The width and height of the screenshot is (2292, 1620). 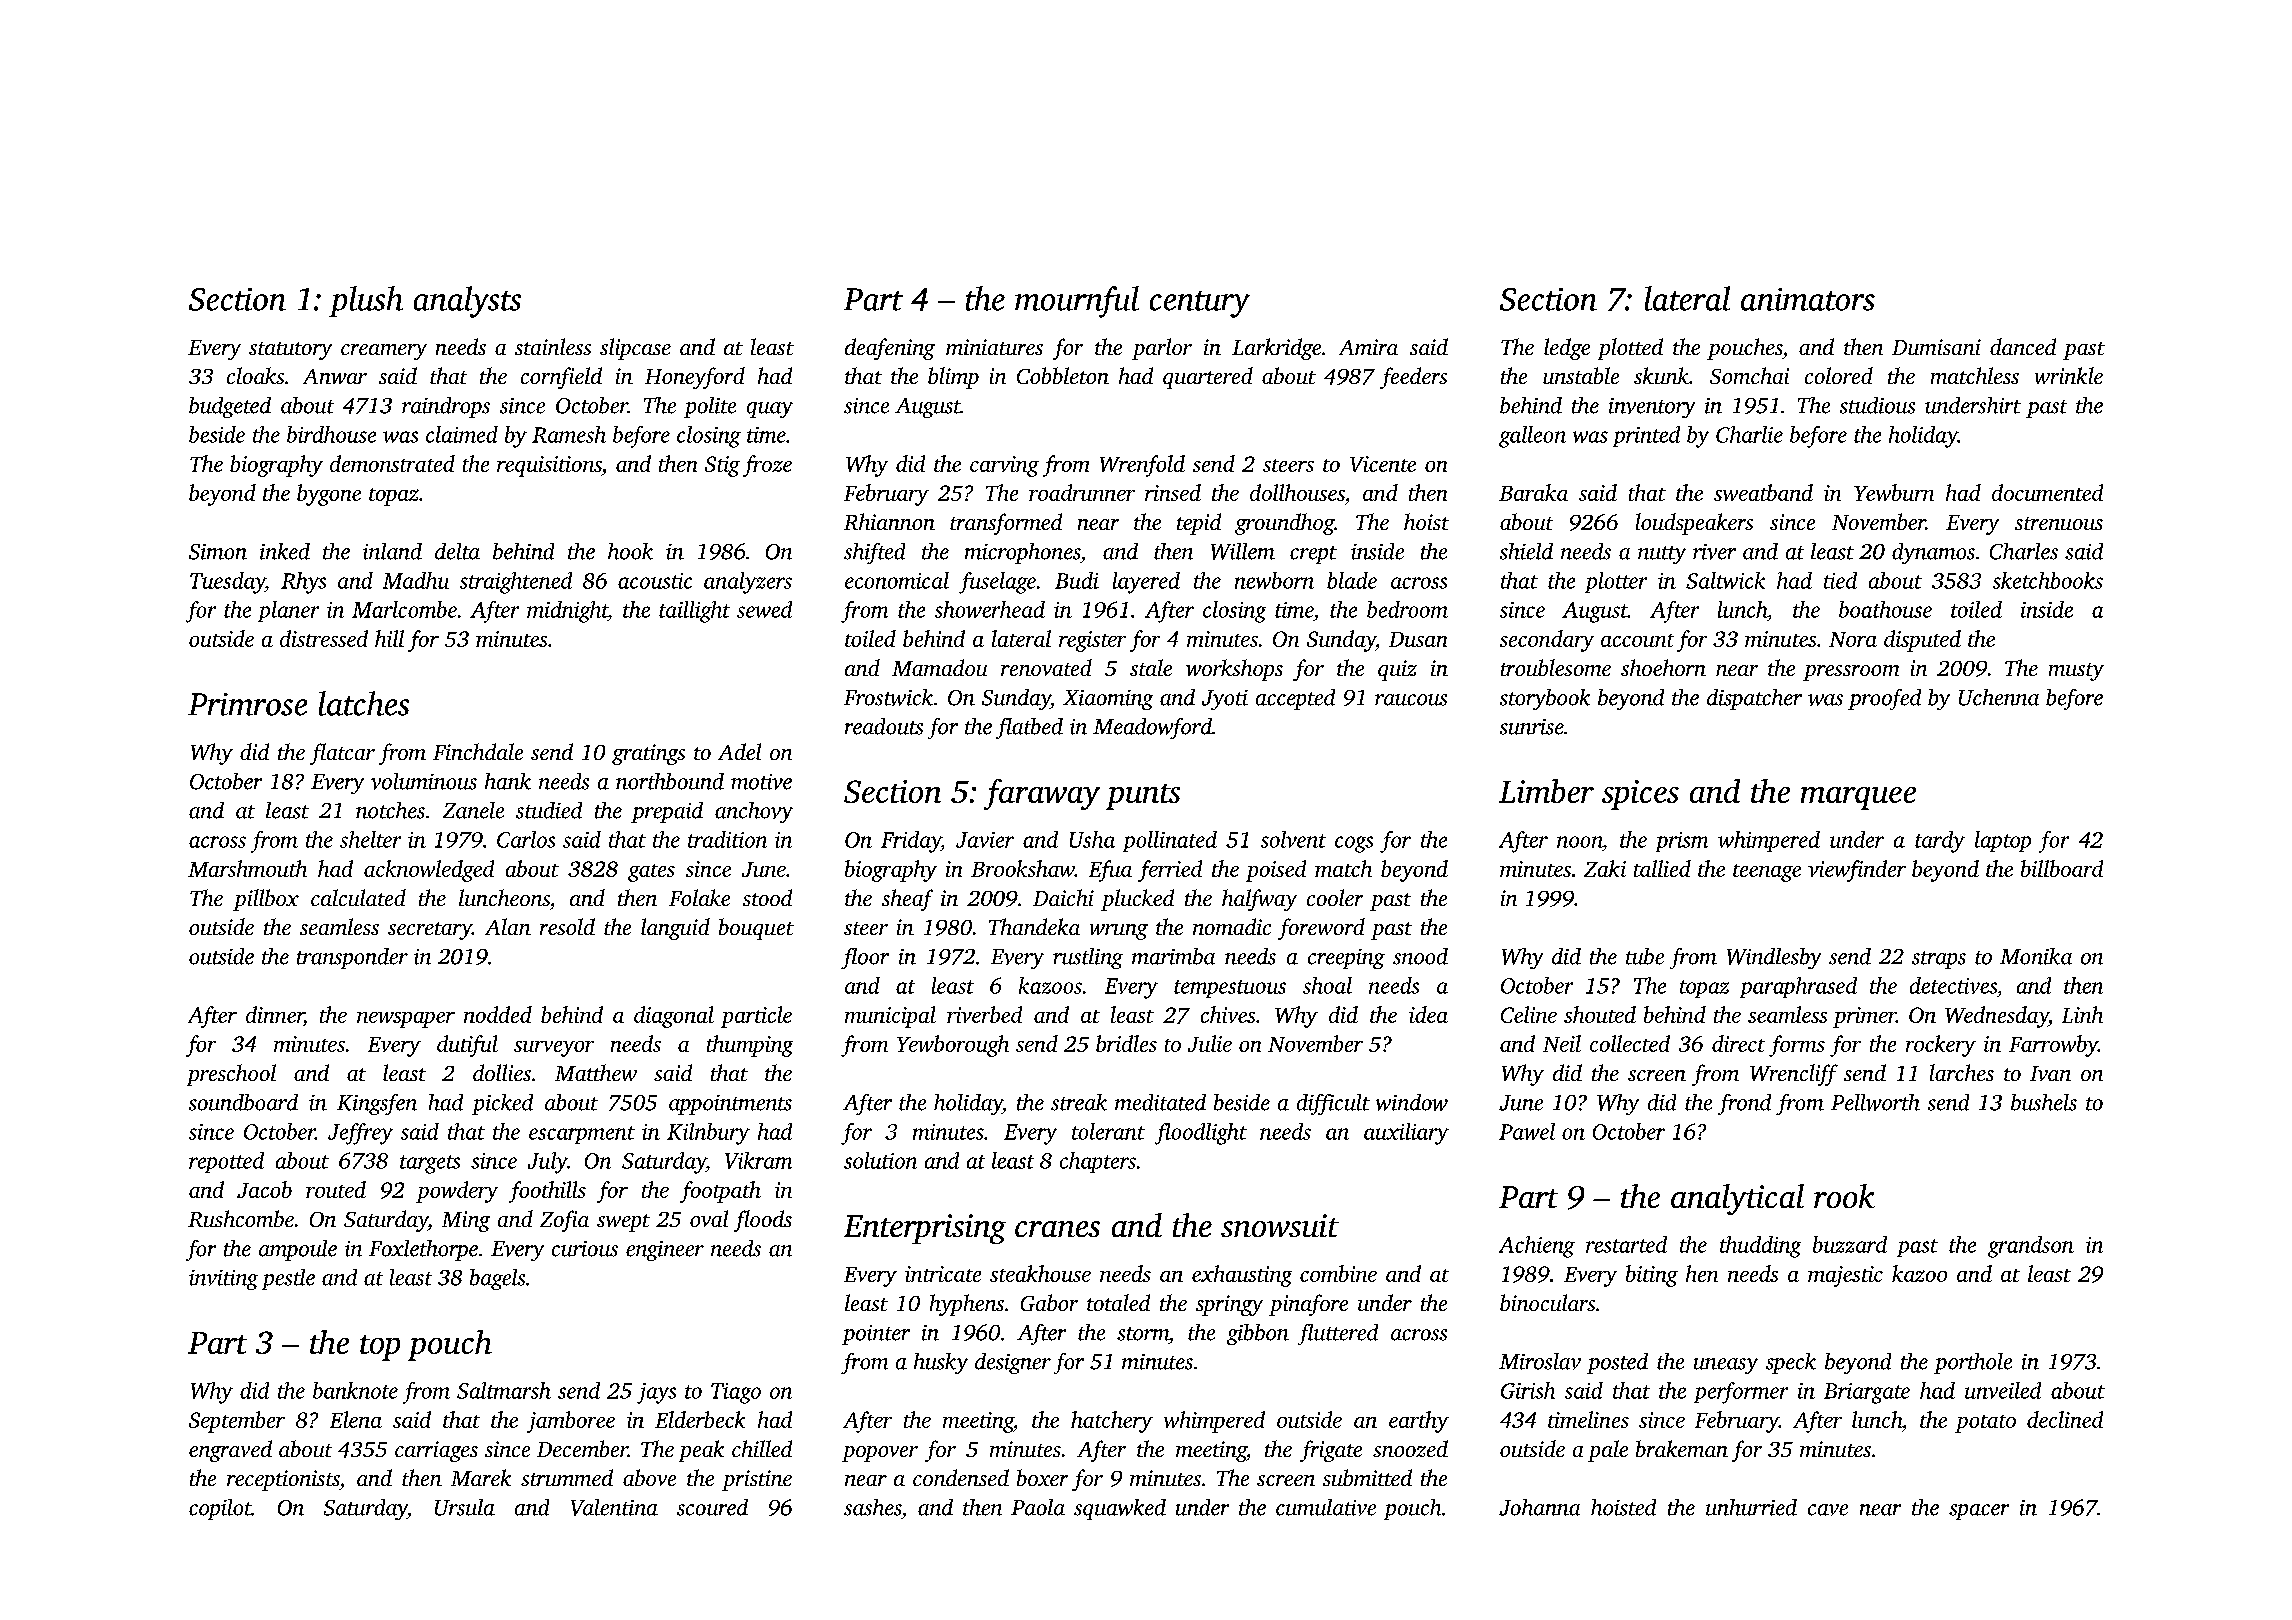 I want to click on pestle, so click(x=288, y=1279).
